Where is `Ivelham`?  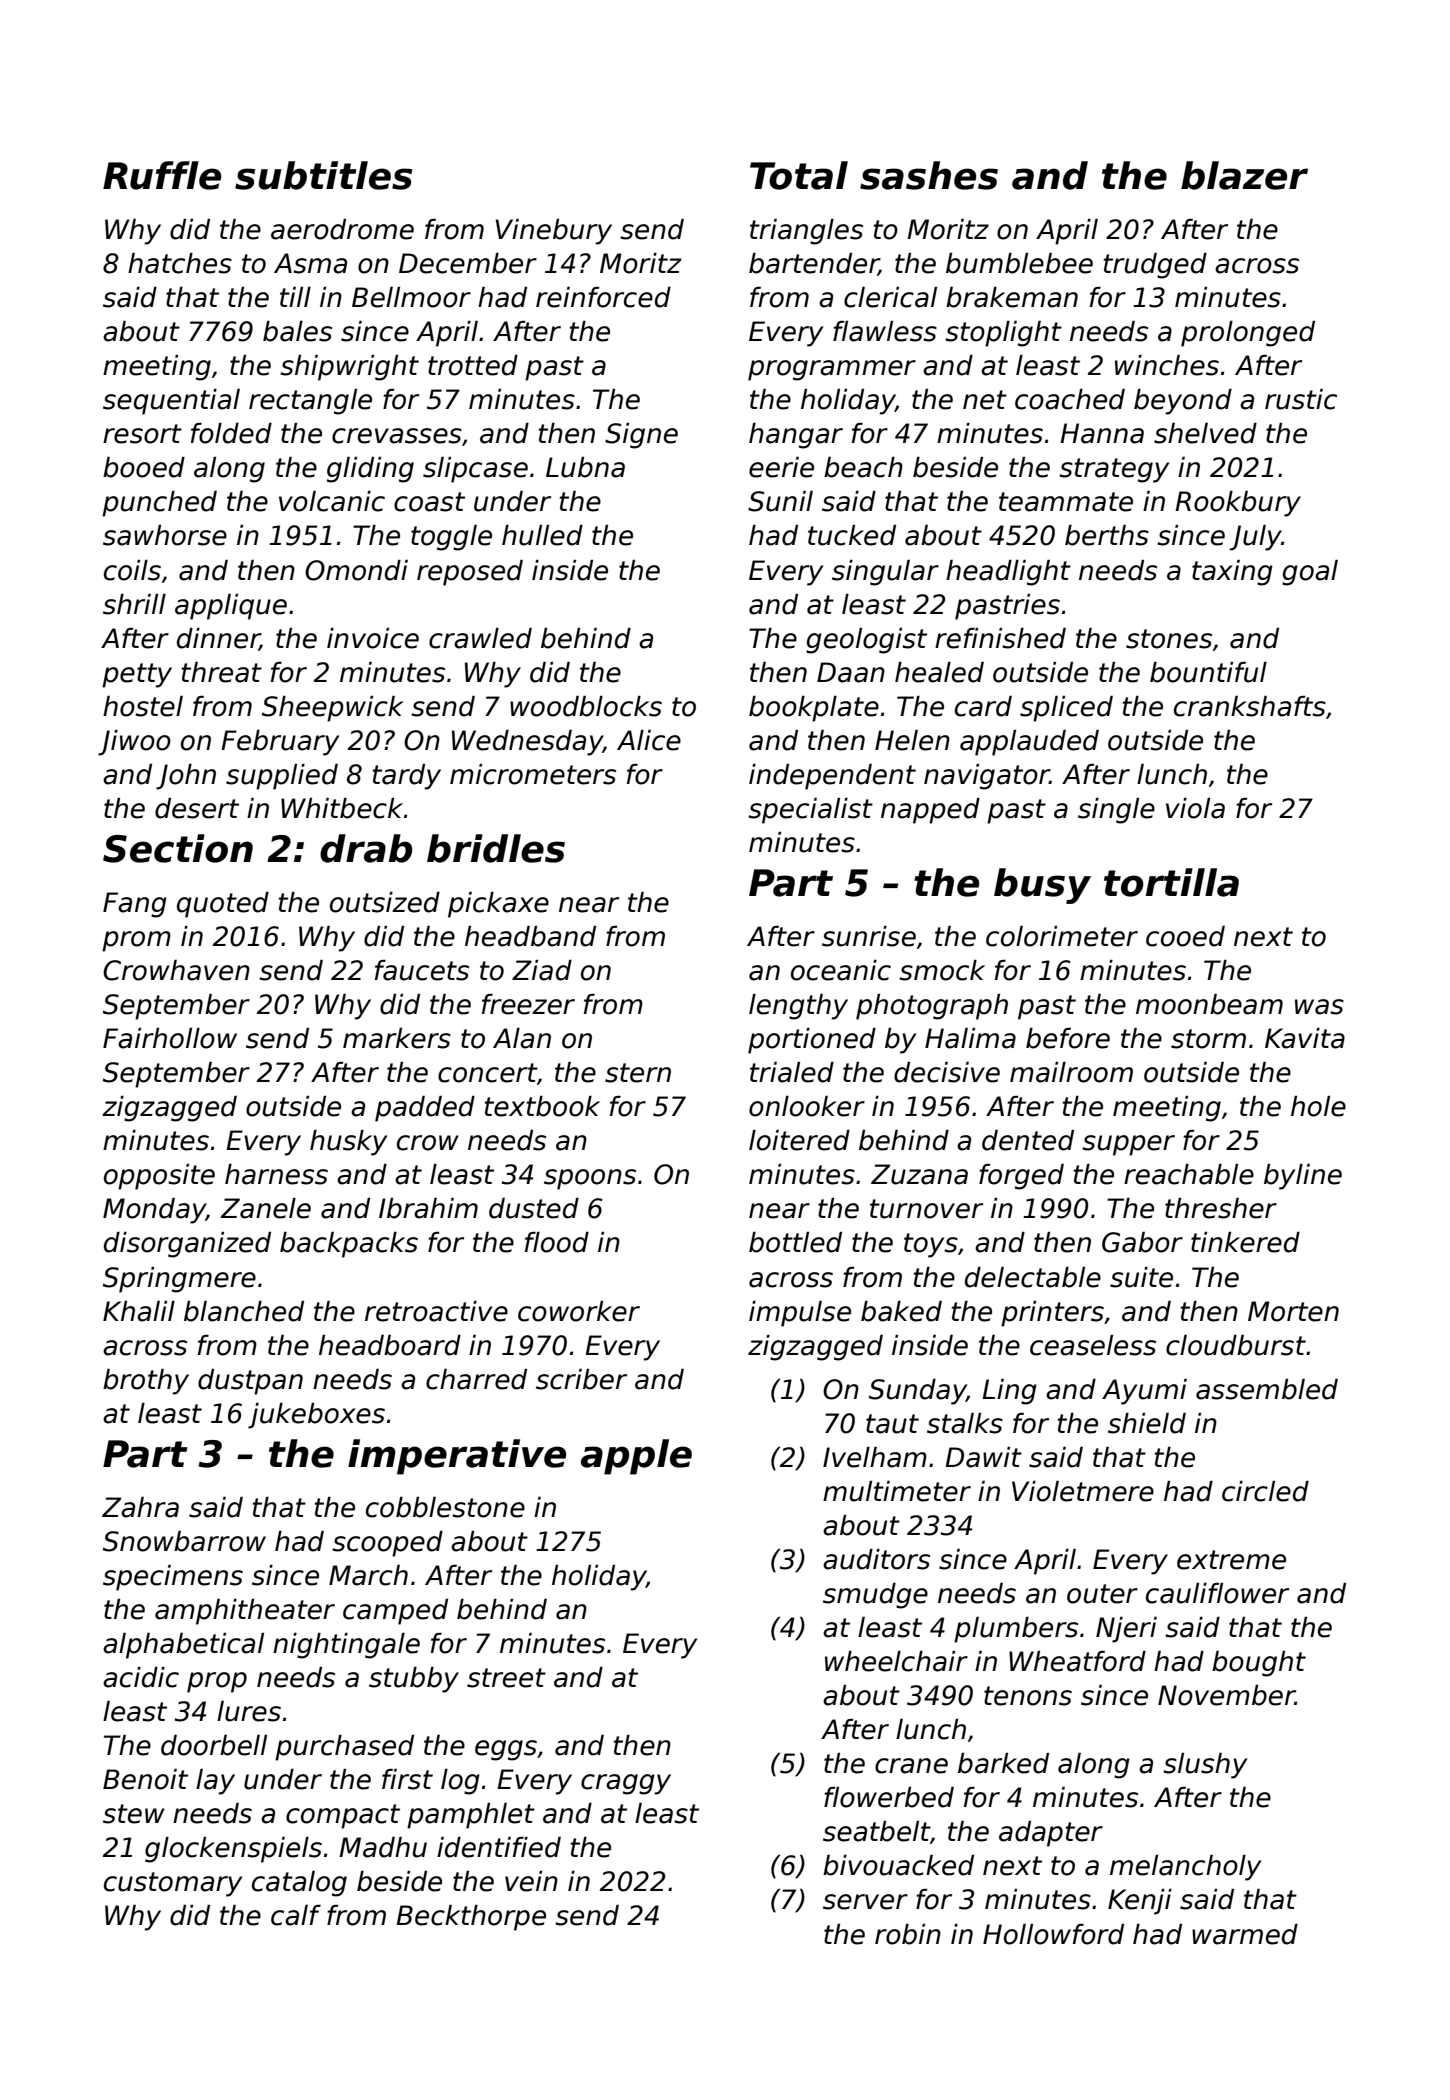
Ivelham is located at coordinates (875, 1457).
